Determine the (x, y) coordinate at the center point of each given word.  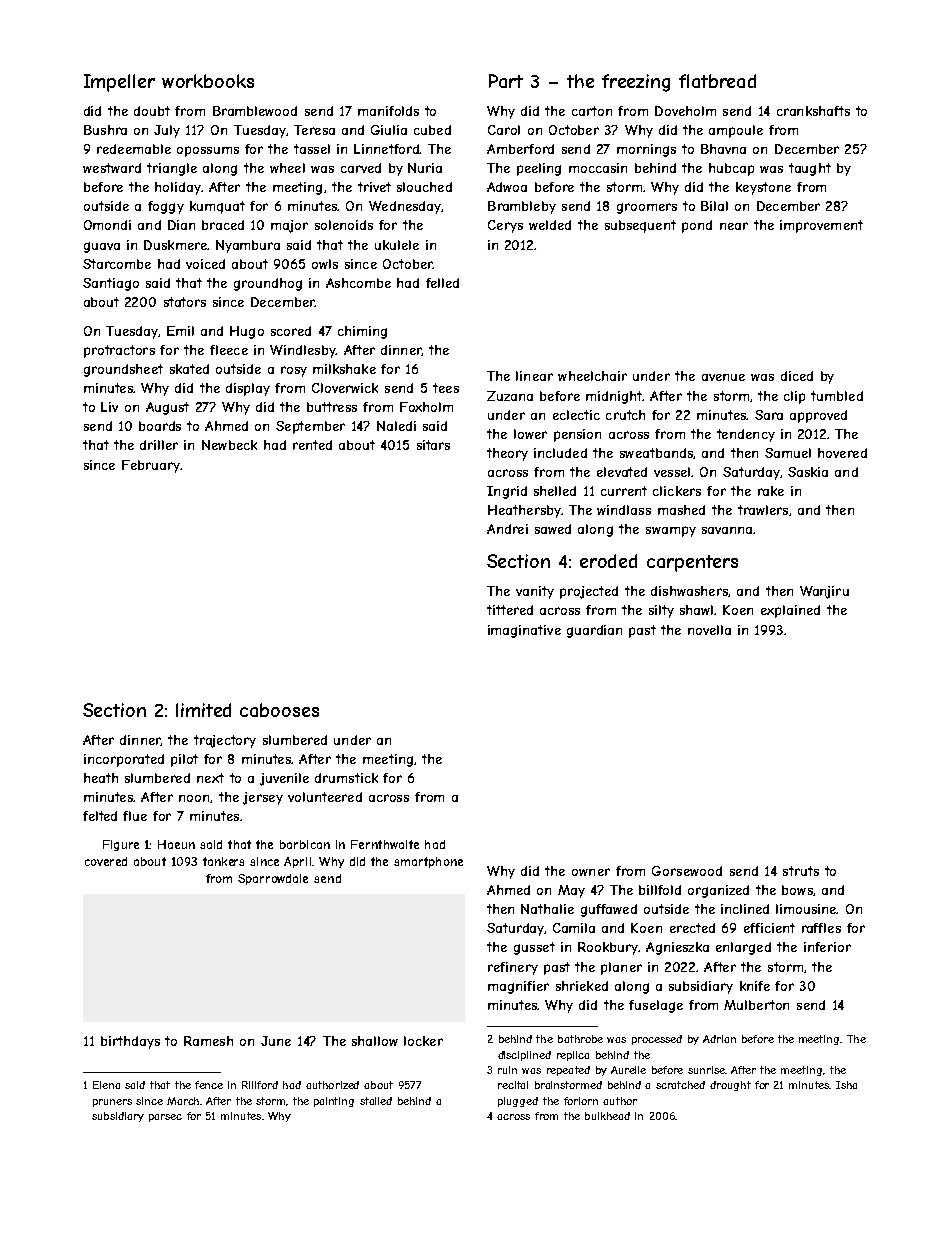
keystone (763, 188)
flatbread (717, 81)
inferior (827, 947)
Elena (106, 1085)
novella (709, 630)
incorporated (124, 760)
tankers (223, 861)
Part (506, 81)
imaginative (524, 631)
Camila (574, 928)
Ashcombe (358, 283)
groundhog (268, 284)
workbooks (208, 81)
